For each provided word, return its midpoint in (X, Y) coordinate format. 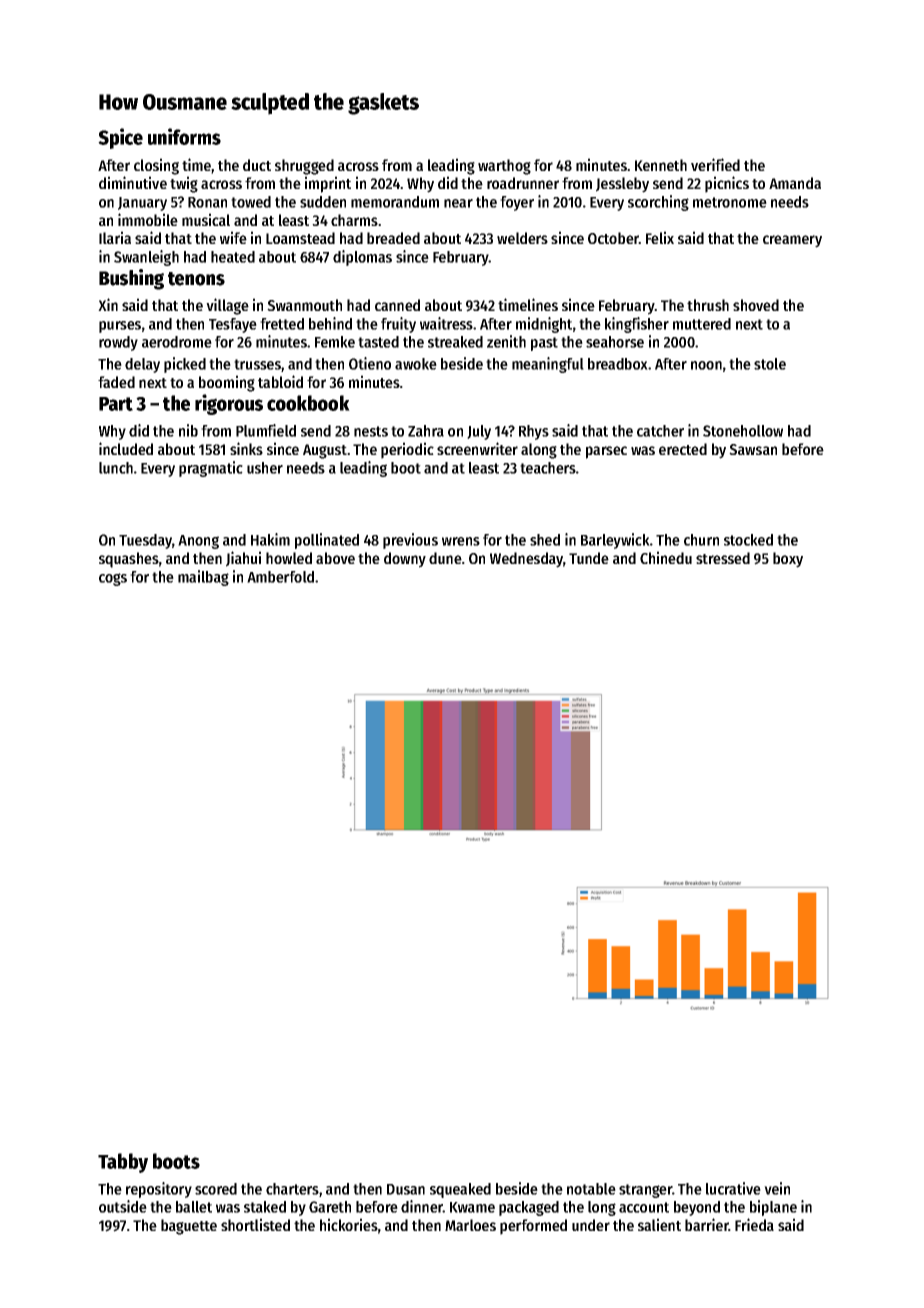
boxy (788, 560)
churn (701, 540)
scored (216, 1189)
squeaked (460, 1190)
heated (233, 257)
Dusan (406, 1189)
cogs (113, 579)
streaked (455, 342)
